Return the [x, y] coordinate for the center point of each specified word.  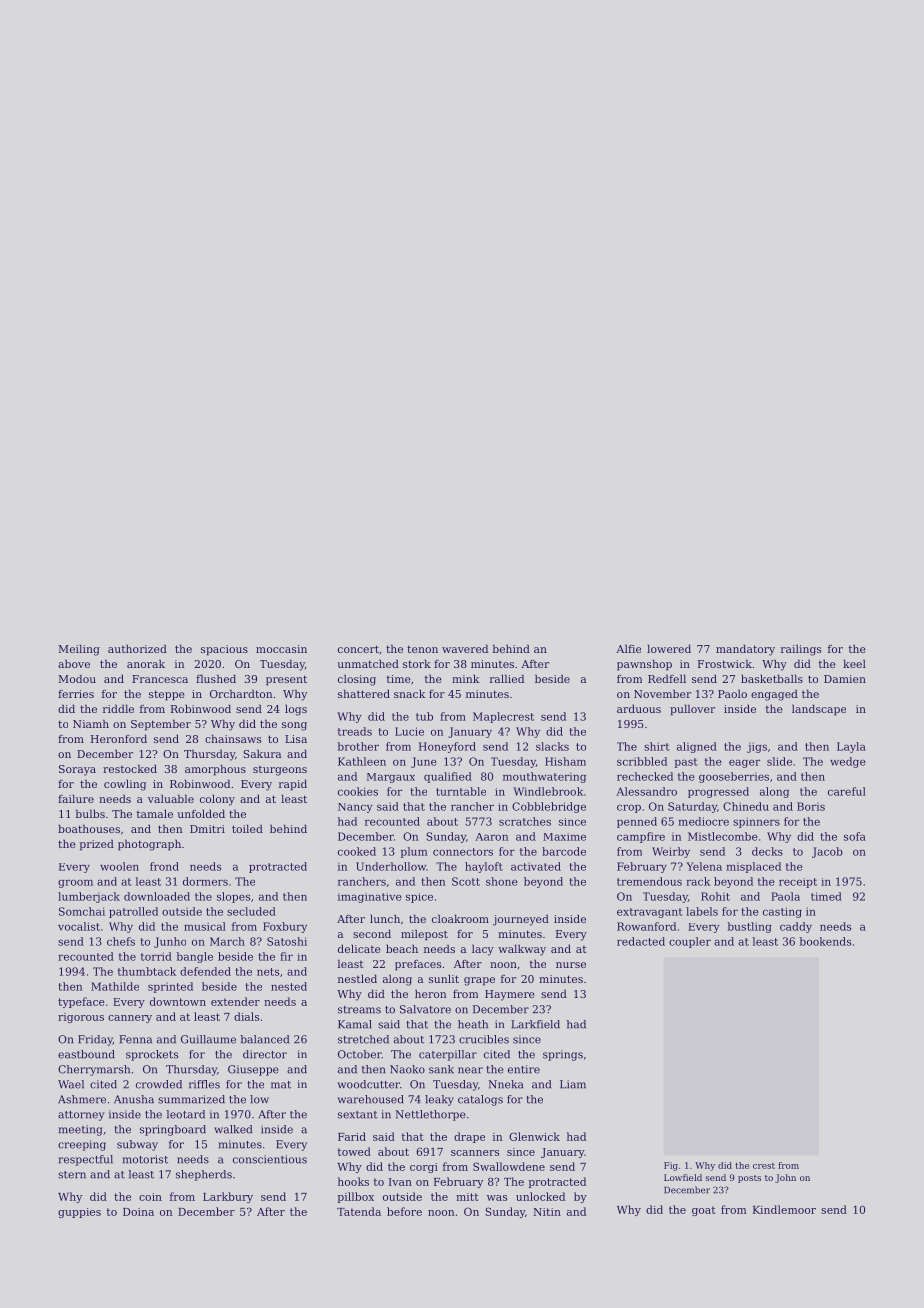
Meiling [79, 650]
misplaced [753, 867]
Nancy [355, 808]
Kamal [355, 1024]
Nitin [547, 1212]
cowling [125, 785]
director [265, 1054]
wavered [465, 648]
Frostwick [725, 663]
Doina [138, 1212]
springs [563, 1055]
